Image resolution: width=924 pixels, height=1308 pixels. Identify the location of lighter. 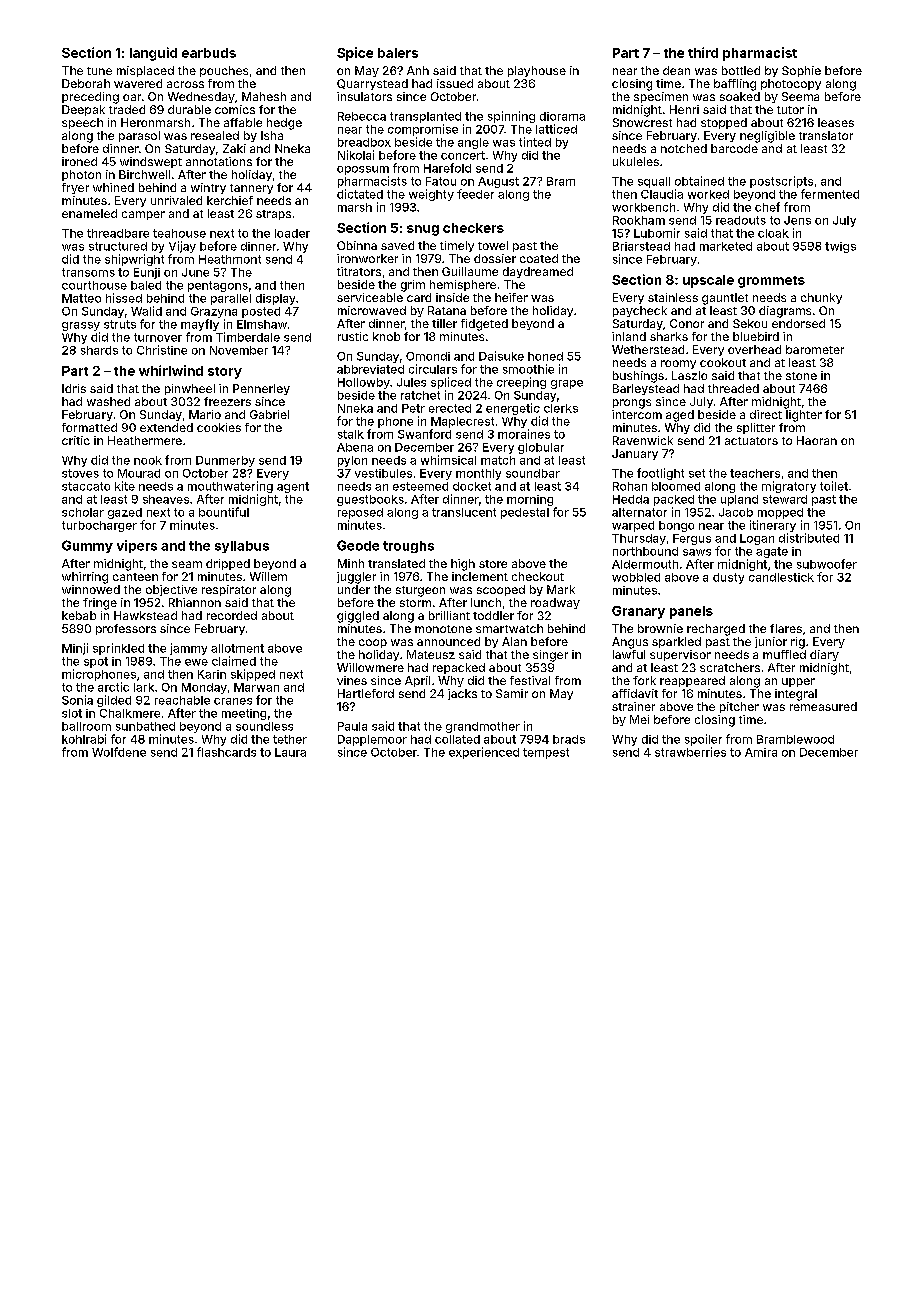
(804, 416).
